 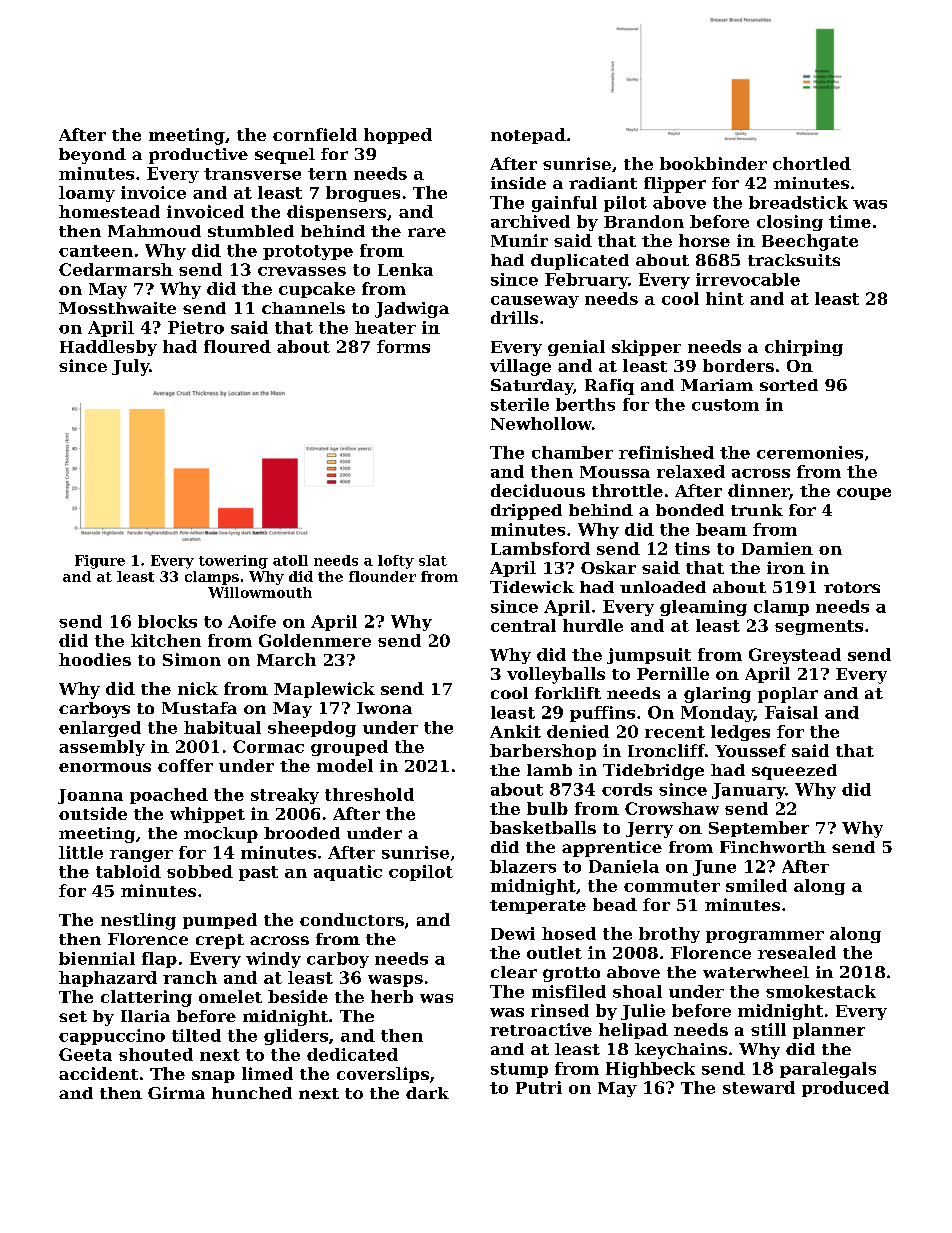 What do you see at coordinates (403, 346) in the document?
I see `forms` at bounding box center [403, 346].
